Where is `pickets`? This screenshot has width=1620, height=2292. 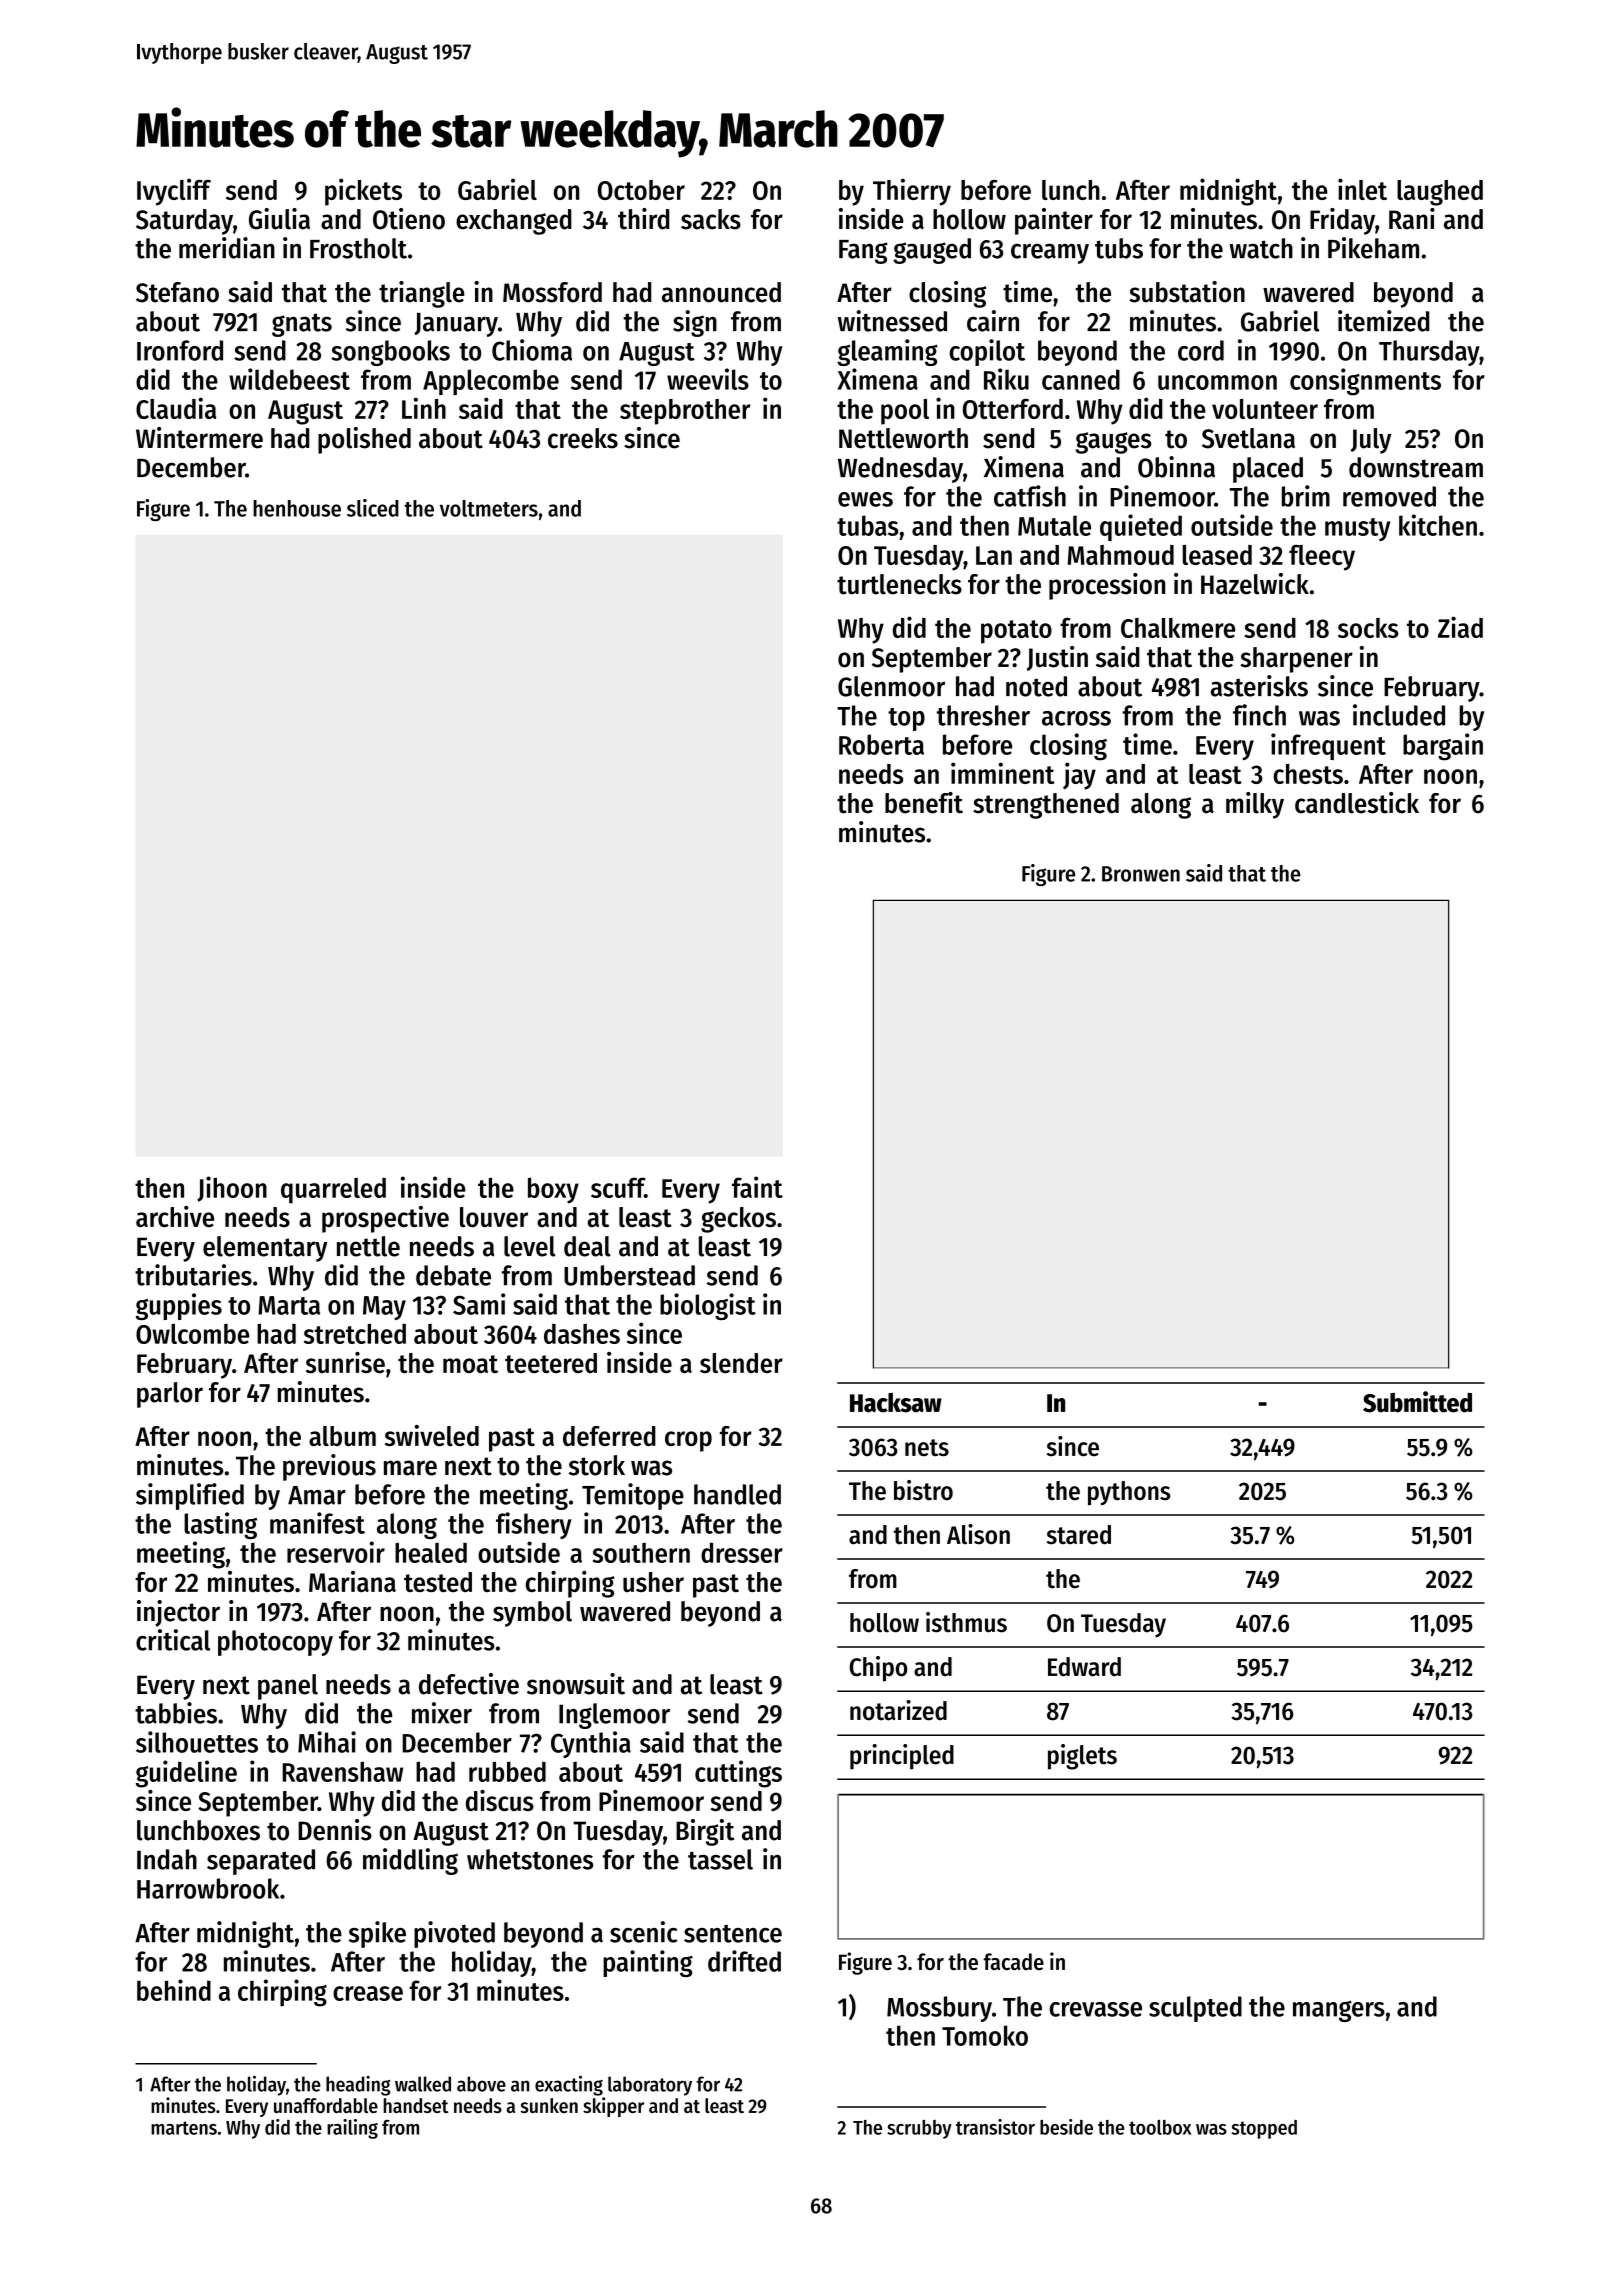 pickets is located at coordinates (363, 192).
